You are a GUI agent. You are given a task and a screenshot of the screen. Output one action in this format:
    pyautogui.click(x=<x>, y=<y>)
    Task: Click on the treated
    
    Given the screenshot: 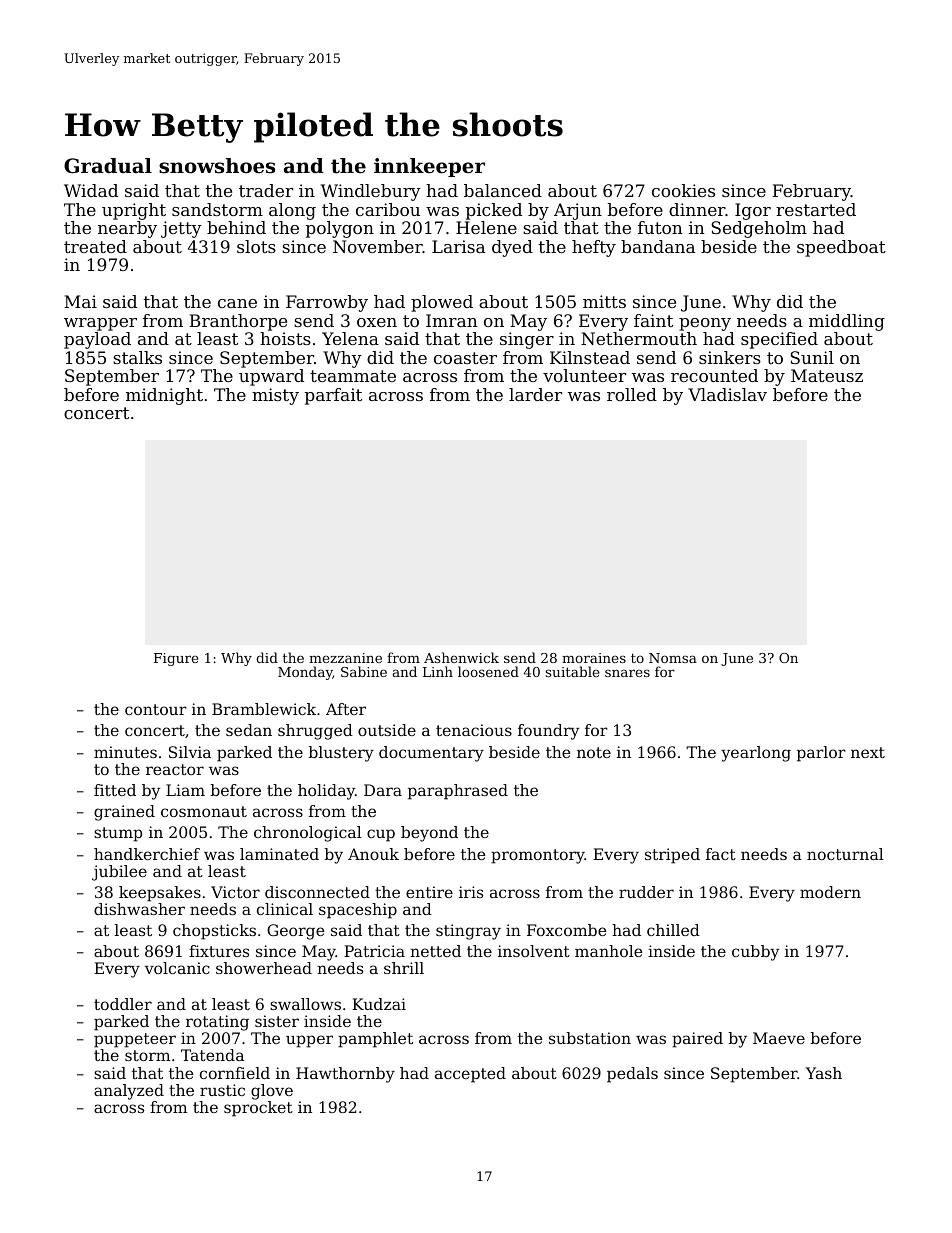 What is the action you would take?
    pyautogui.click(x=95, y=246)
